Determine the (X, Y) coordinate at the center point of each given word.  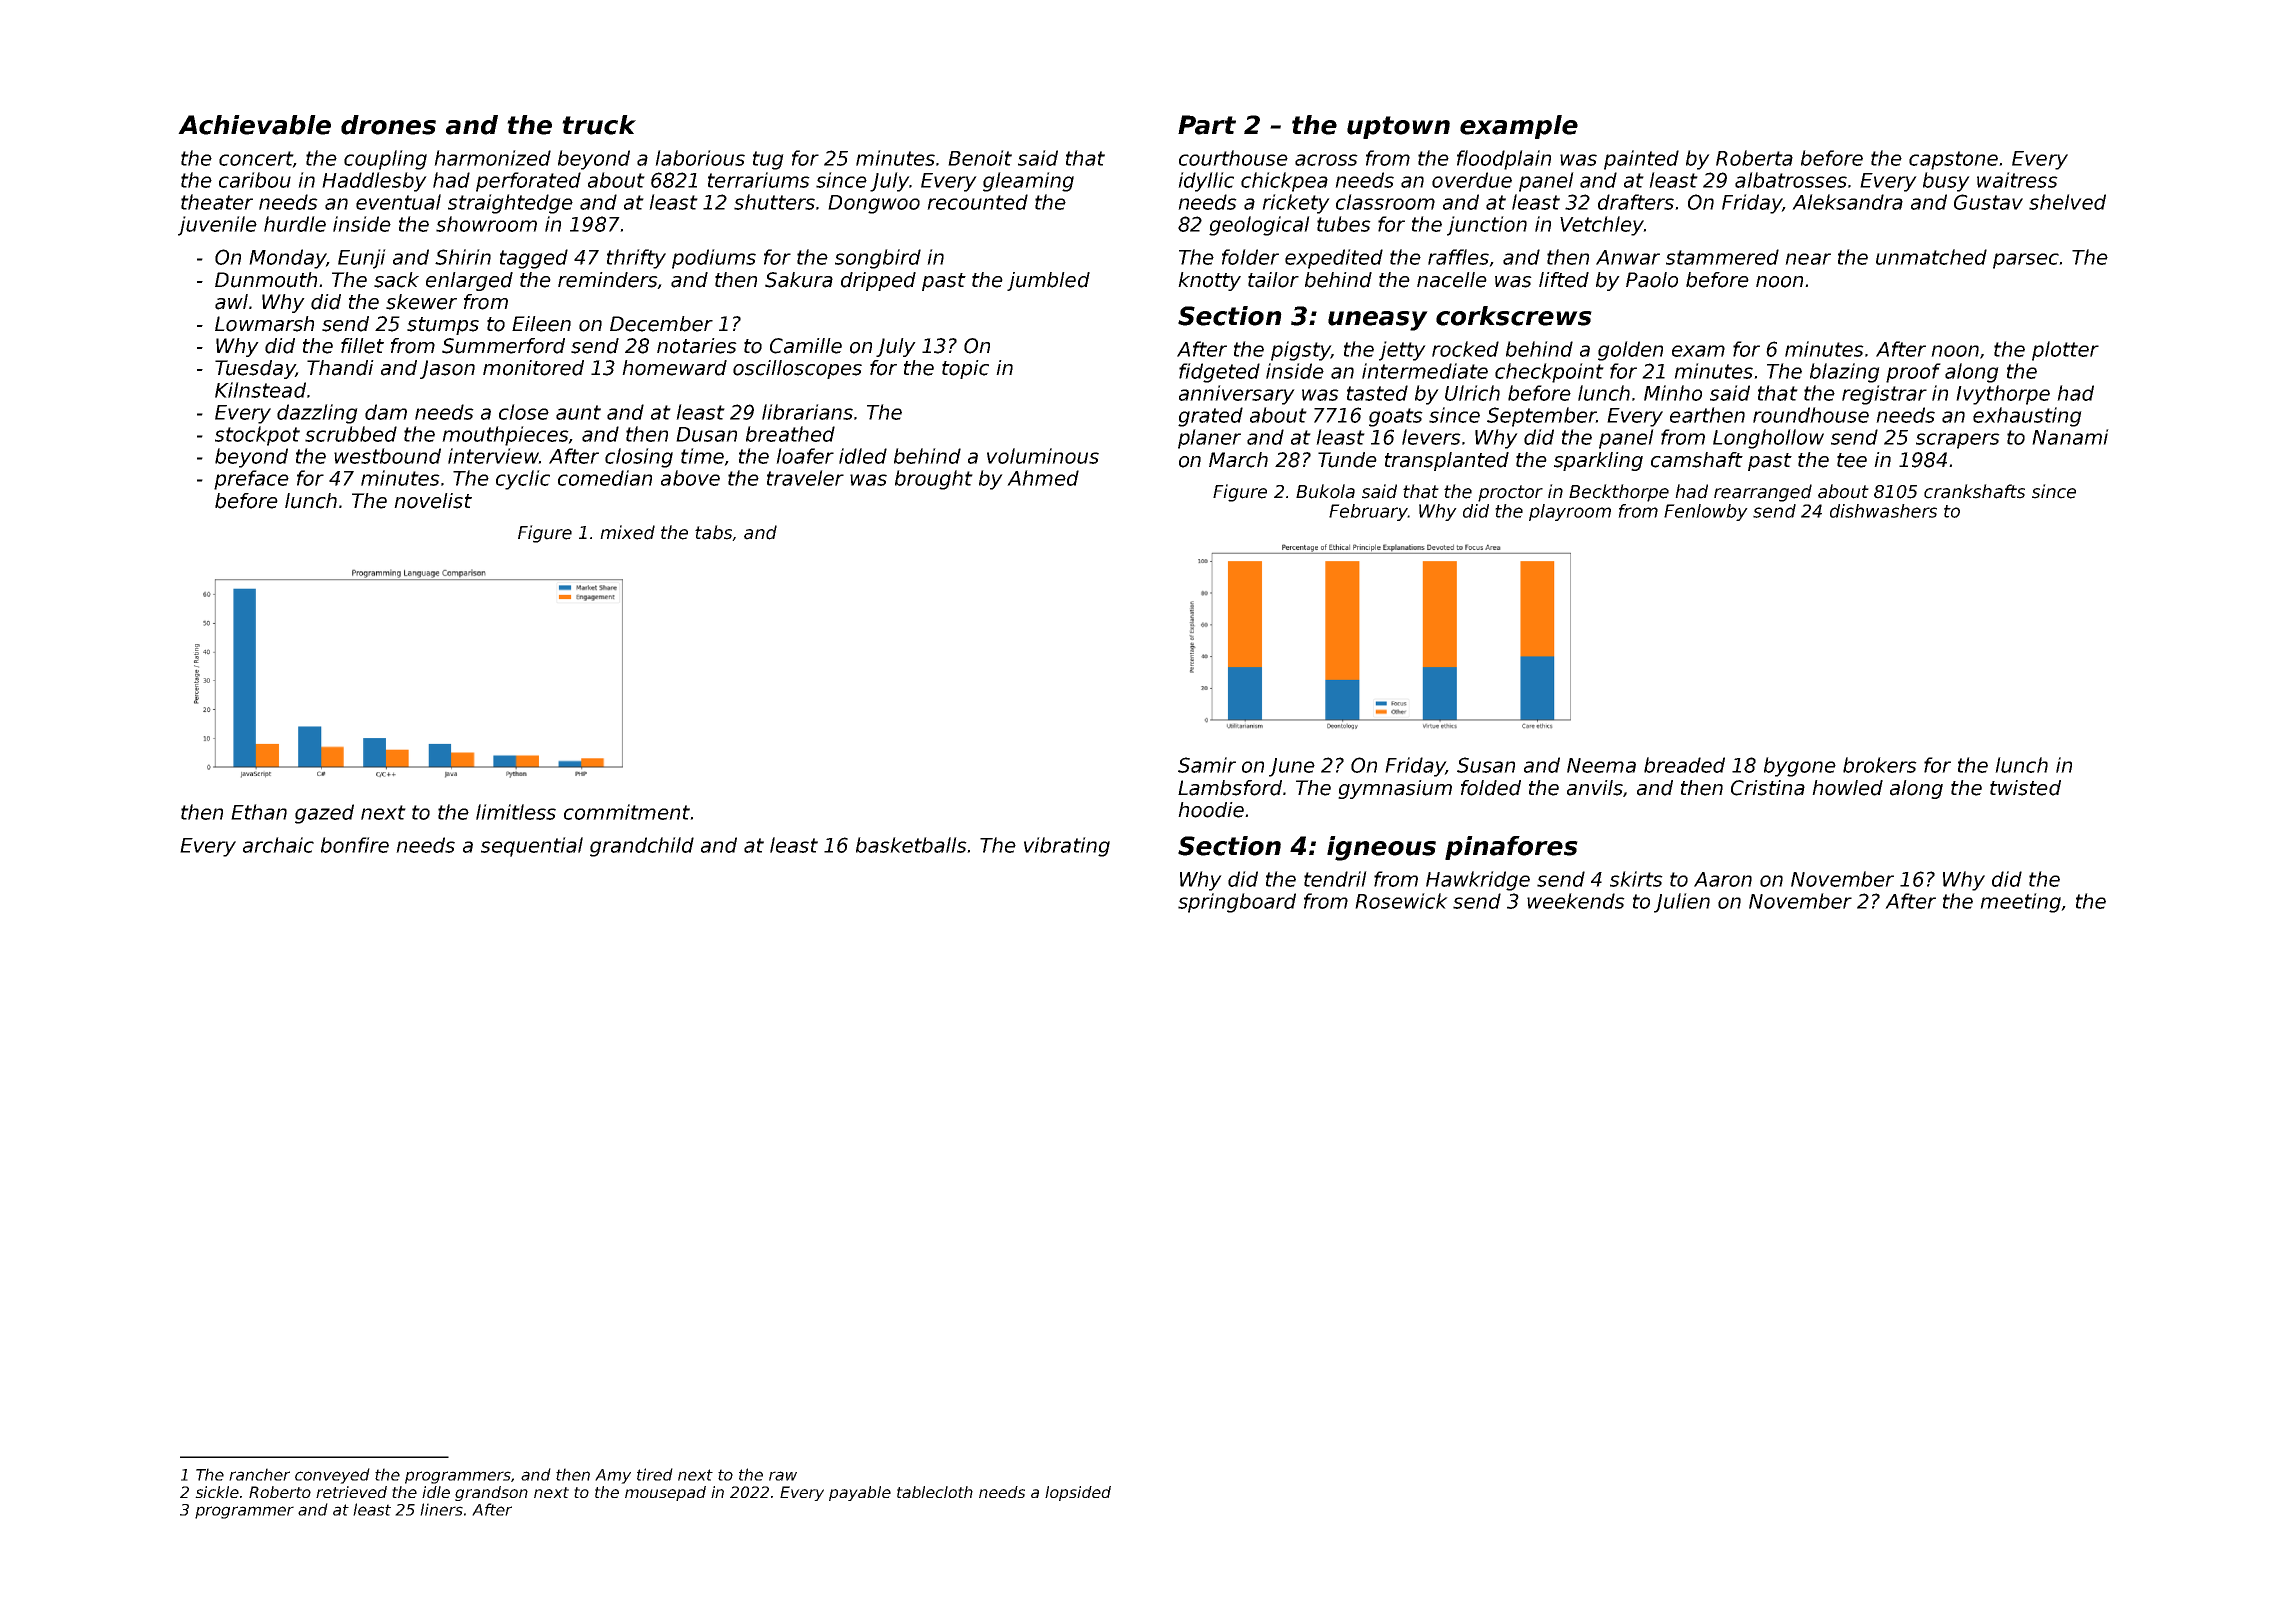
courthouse (1233, 158)
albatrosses (1791, 180)
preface (251, 480)
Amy (613, 1476)
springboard (1237, 903)
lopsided (1078, 1493)
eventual (398, 202)
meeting (2020, 903)
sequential (532, 847)
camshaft (1697, 460)
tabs (713, 532)
